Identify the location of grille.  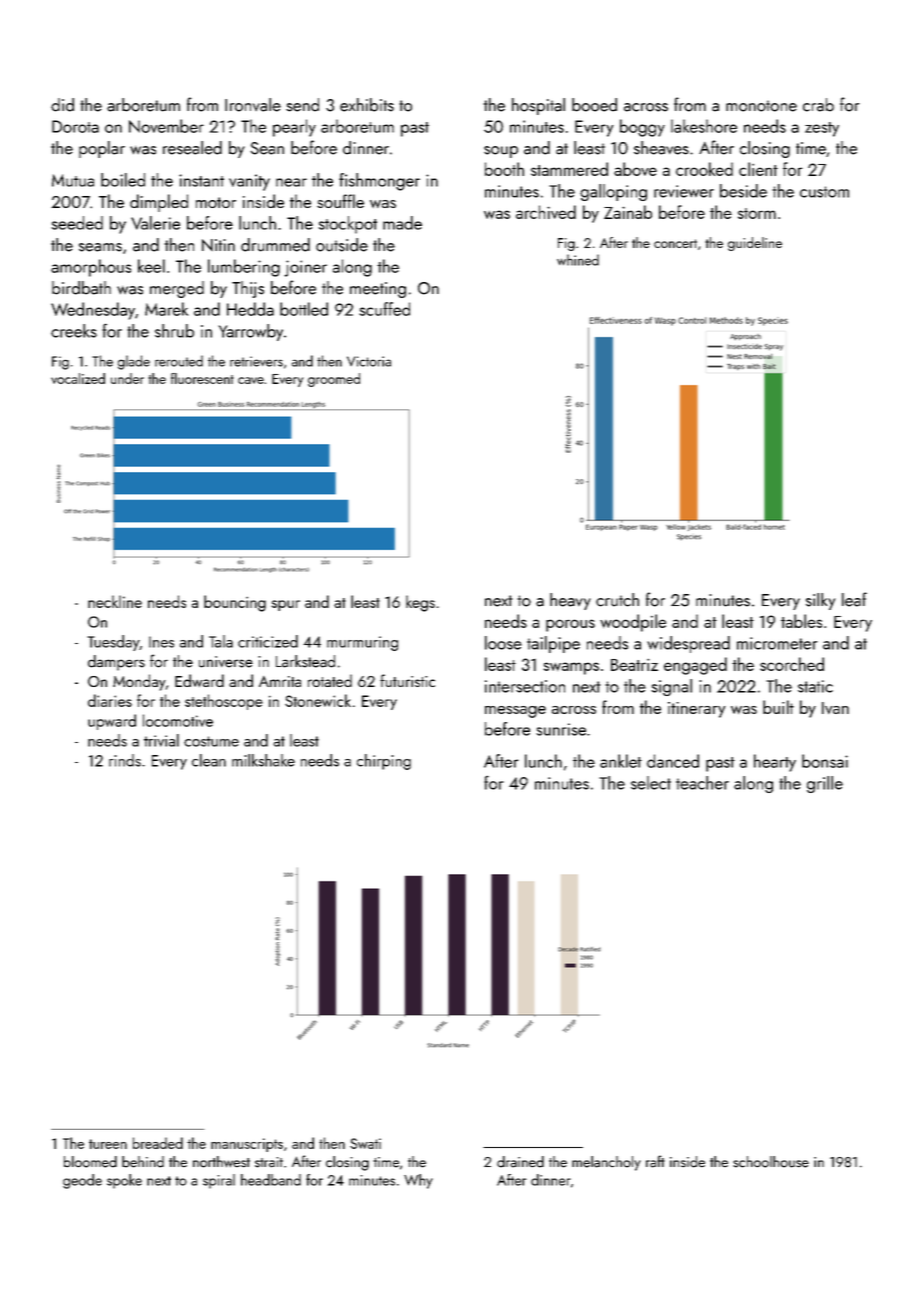
(825, 784).
